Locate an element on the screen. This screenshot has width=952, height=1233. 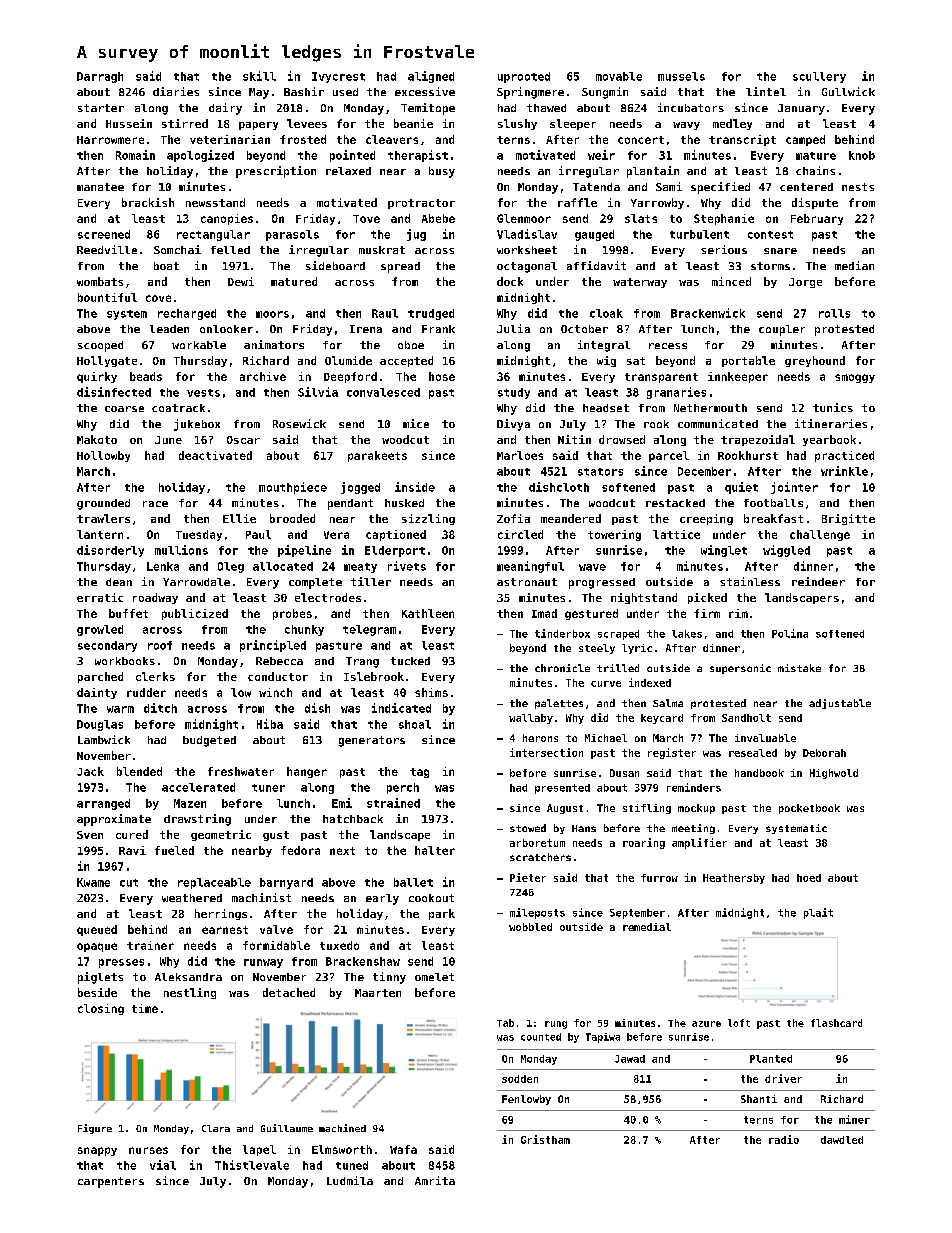
nurses is located at coordinates (148, 1150).
